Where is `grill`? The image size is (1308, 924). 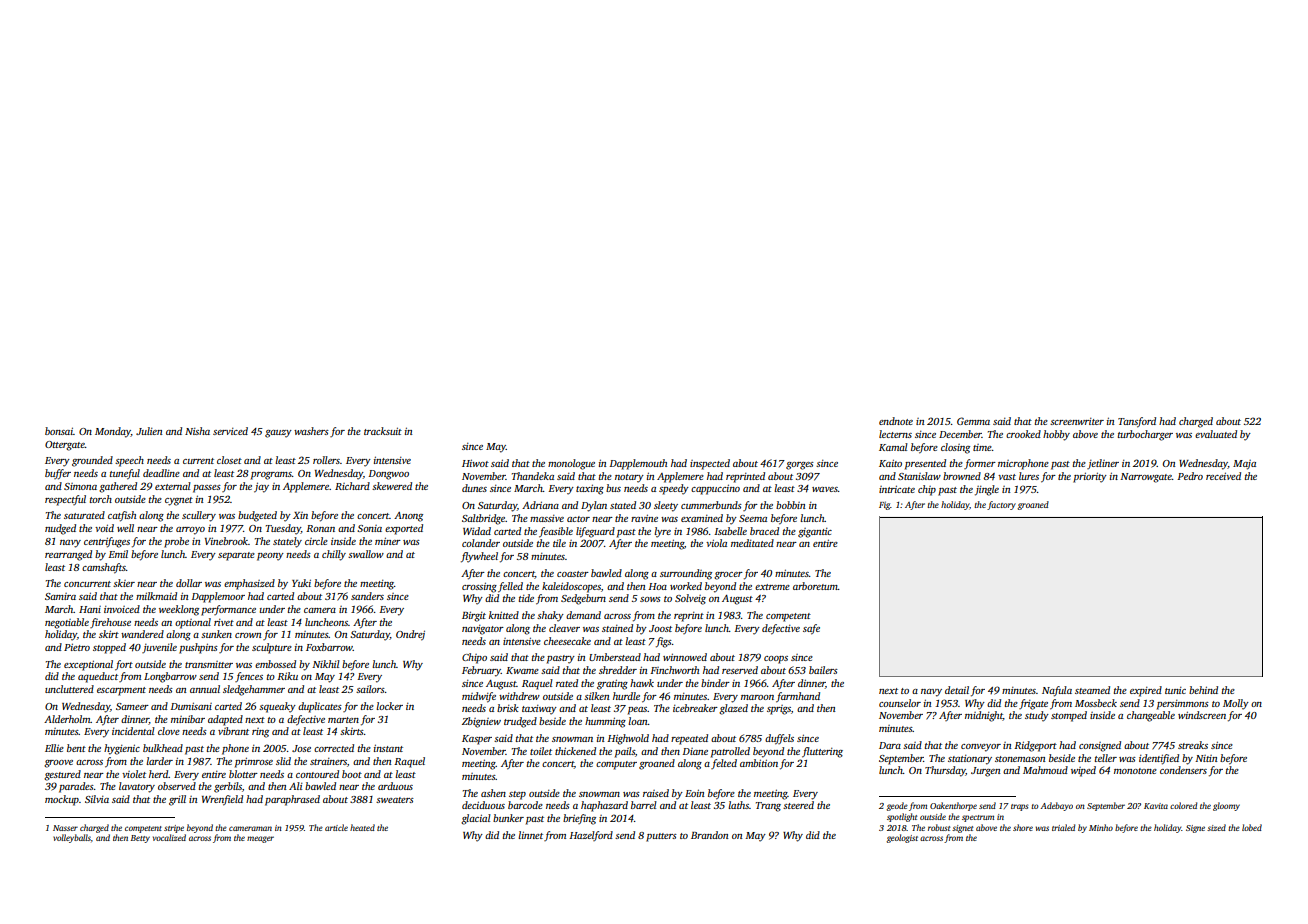
grill is located at coordinates (177, 800).
